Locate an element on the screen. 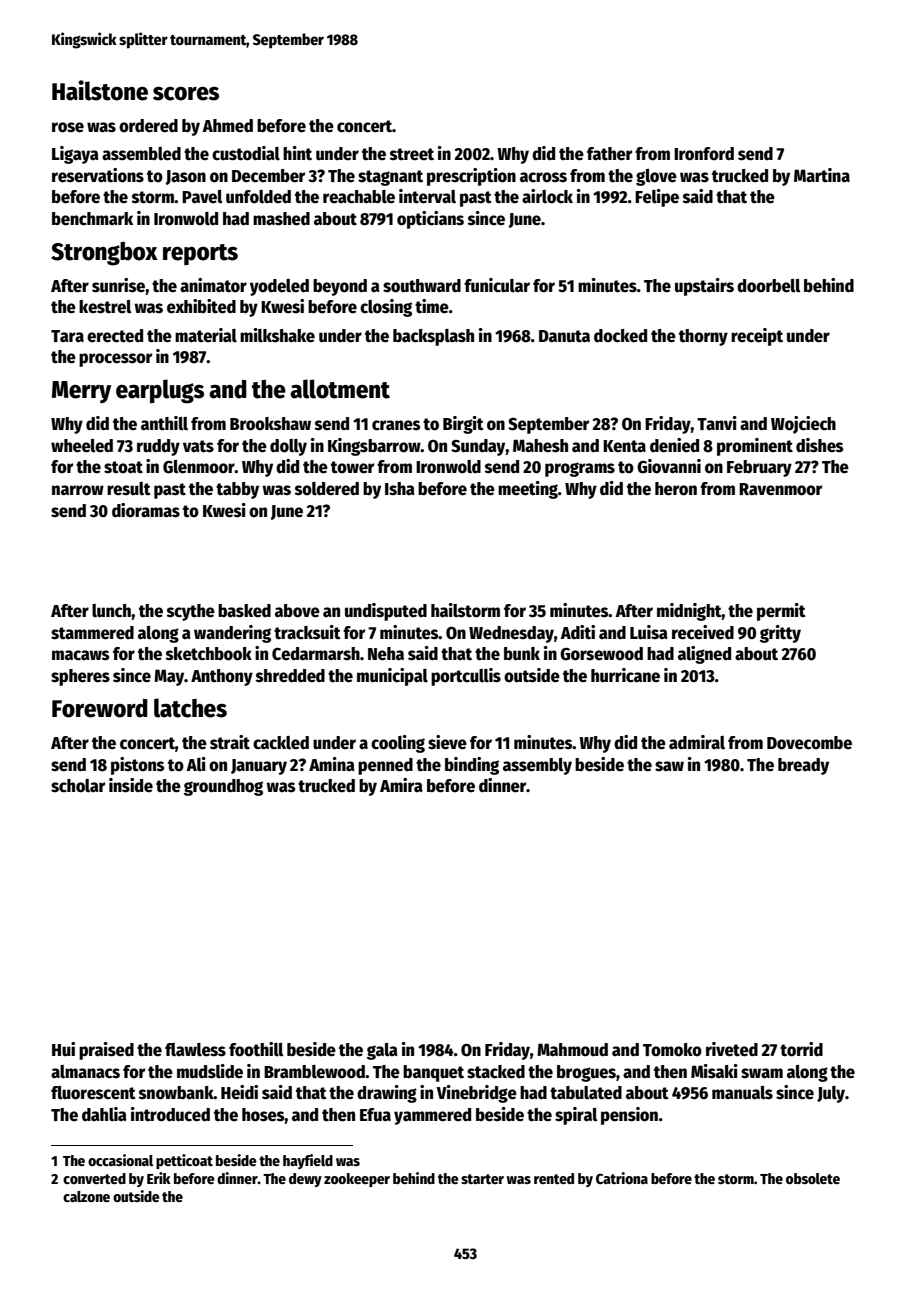 This screenshot has width=908, height=1316. Jason is located at coordinates (186, 177).
